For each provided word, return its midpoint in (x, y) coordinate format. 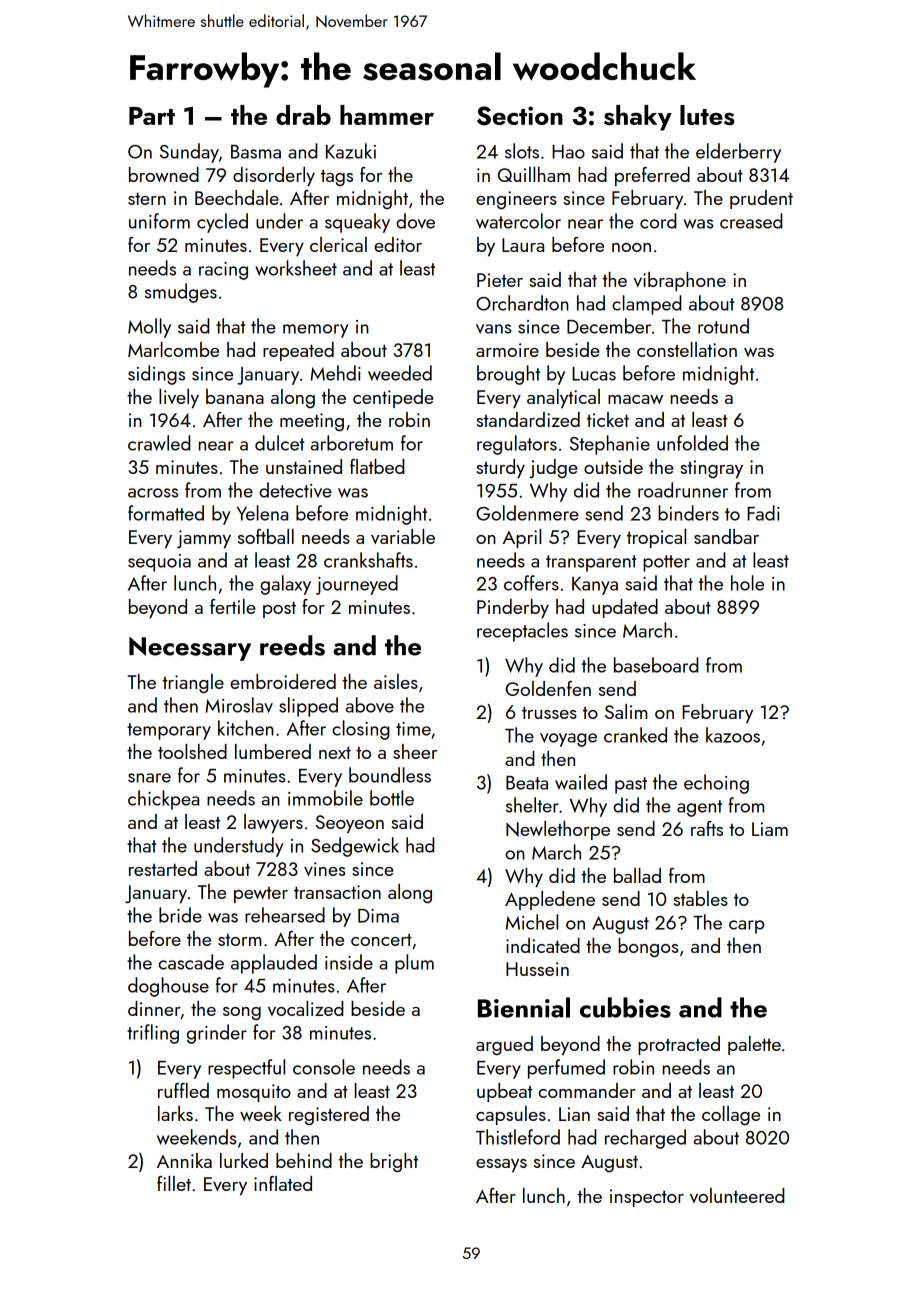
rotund (723, 326)
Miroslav (239, 705)
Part (152, 116)
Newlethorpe (558, 830)
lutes (707, 115)
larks (175, 1113)
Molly (149, 328)
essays (501, 1166)
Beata (527, 783)
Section (520, 116)
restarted (163, 868)
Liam (770, 829)
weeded (400, 373)
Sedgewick (355, 847)
